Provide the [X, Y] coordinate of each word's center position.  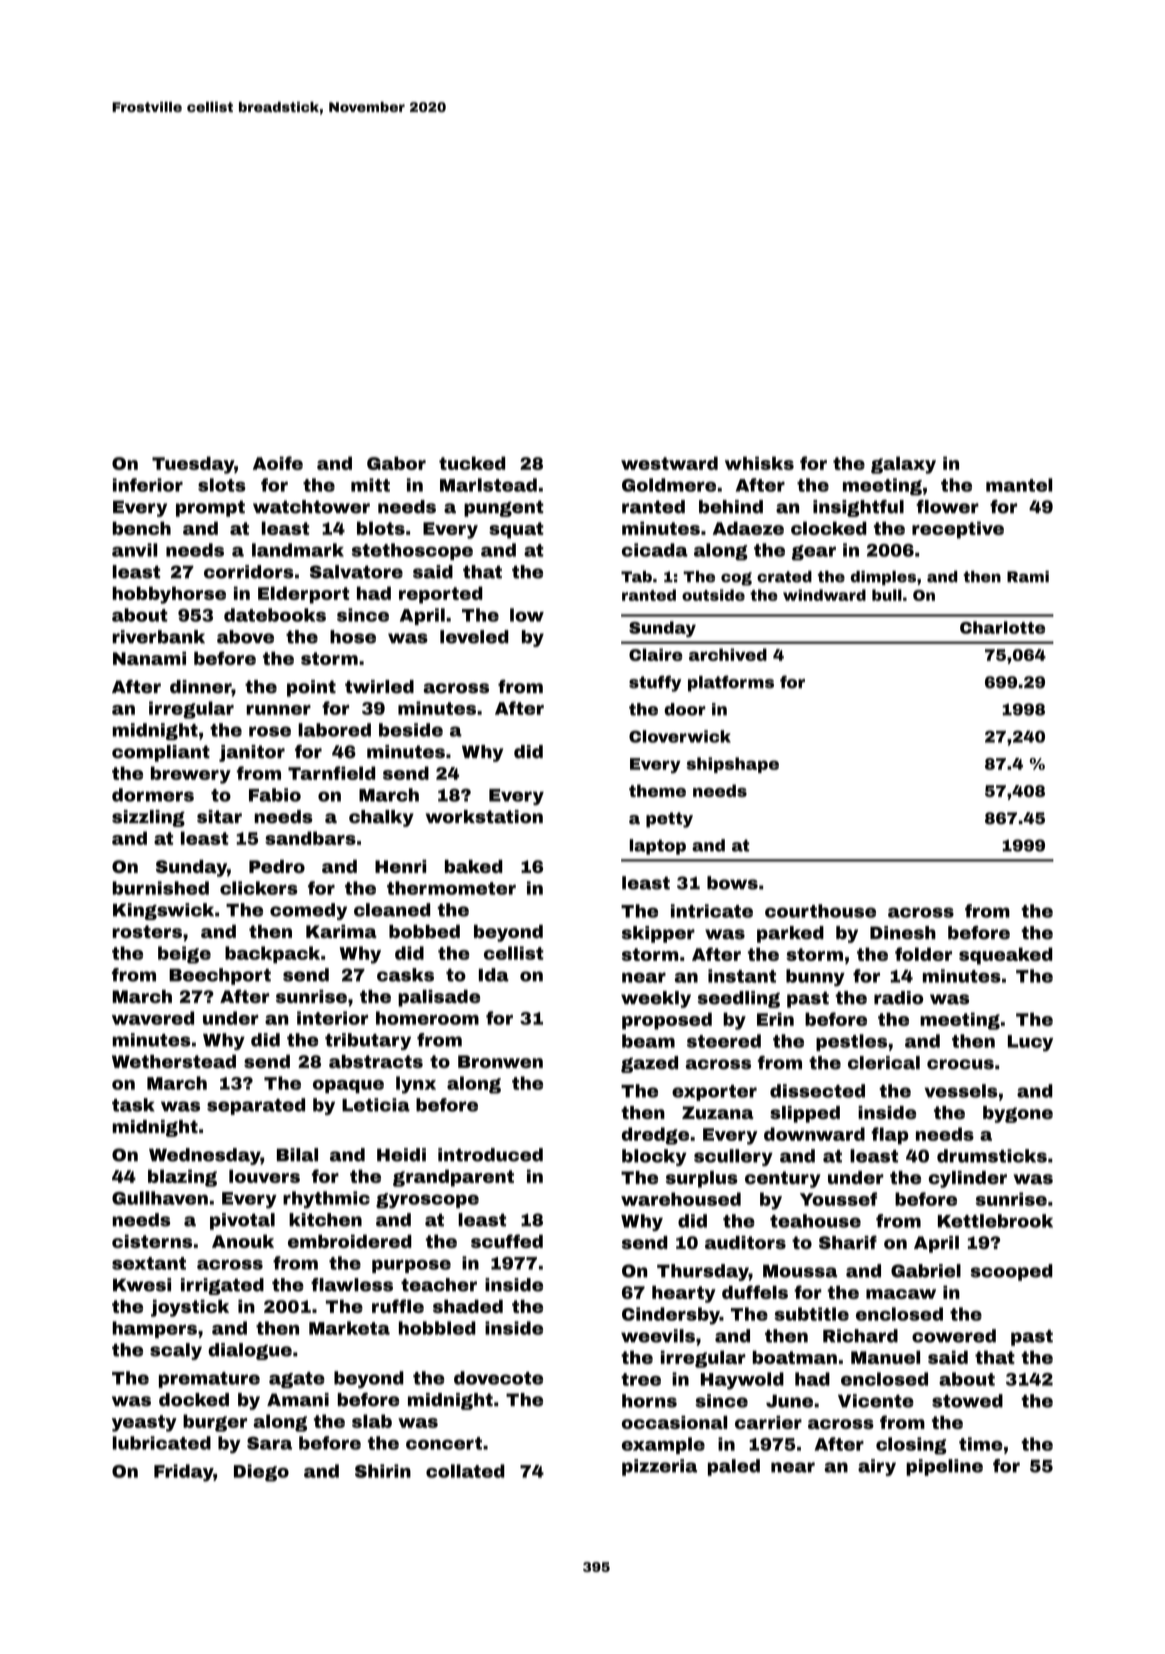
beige [184, 955]
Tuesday [193, 465]
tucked [472, 463]
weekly [656, 999]
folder [923, 954]
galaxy [903, 465]
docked [194, 1400]
